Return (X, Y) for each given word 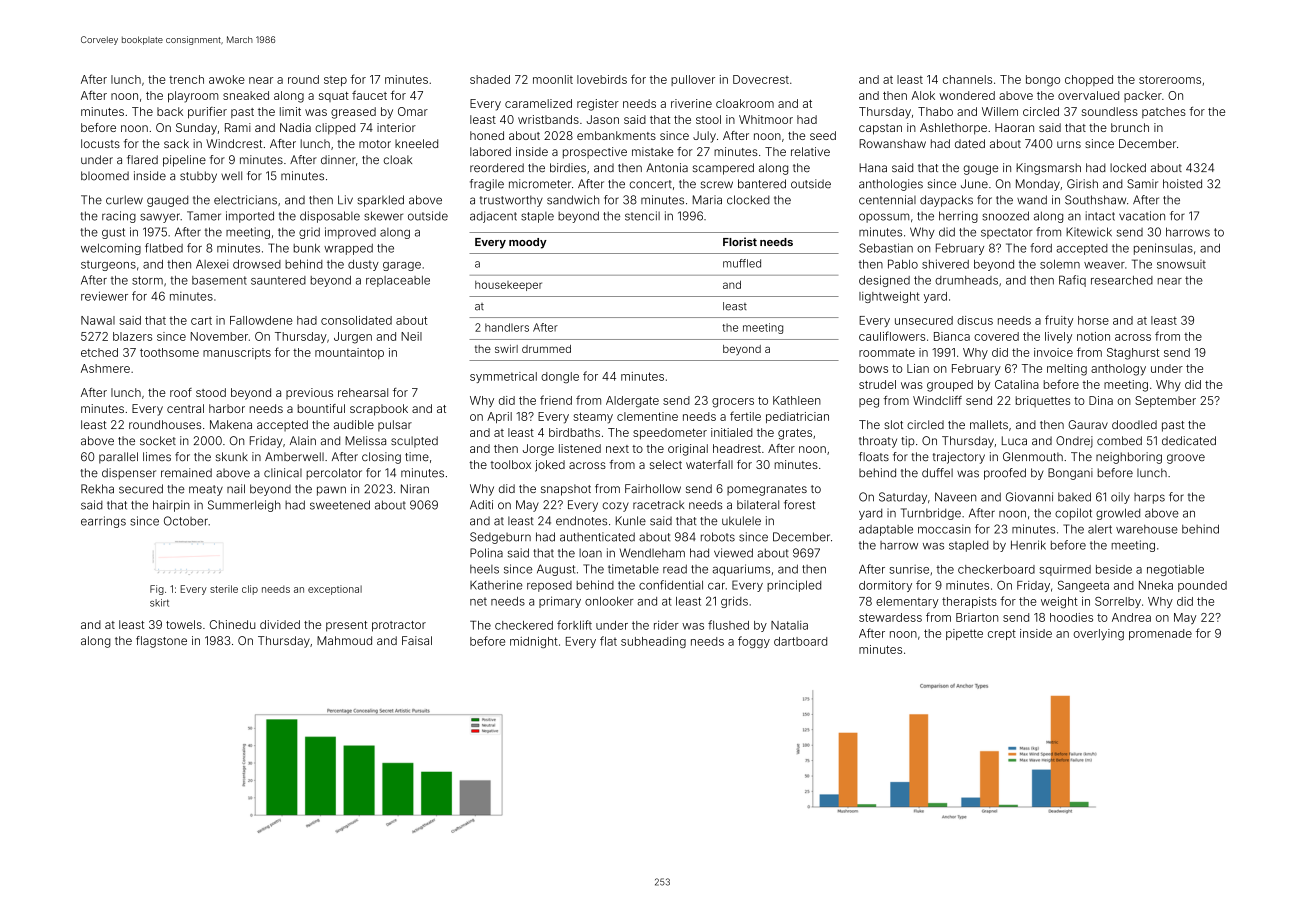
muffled (742, 263)
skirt (159, 603)
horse (1093, 320)
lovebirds (602, 79)
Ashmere (105, 368)
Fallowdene (261, 320)
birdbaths (574, 432)
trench (186, 79)
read (675, 569)
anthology (1118, 370)
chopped (1089, 80)
